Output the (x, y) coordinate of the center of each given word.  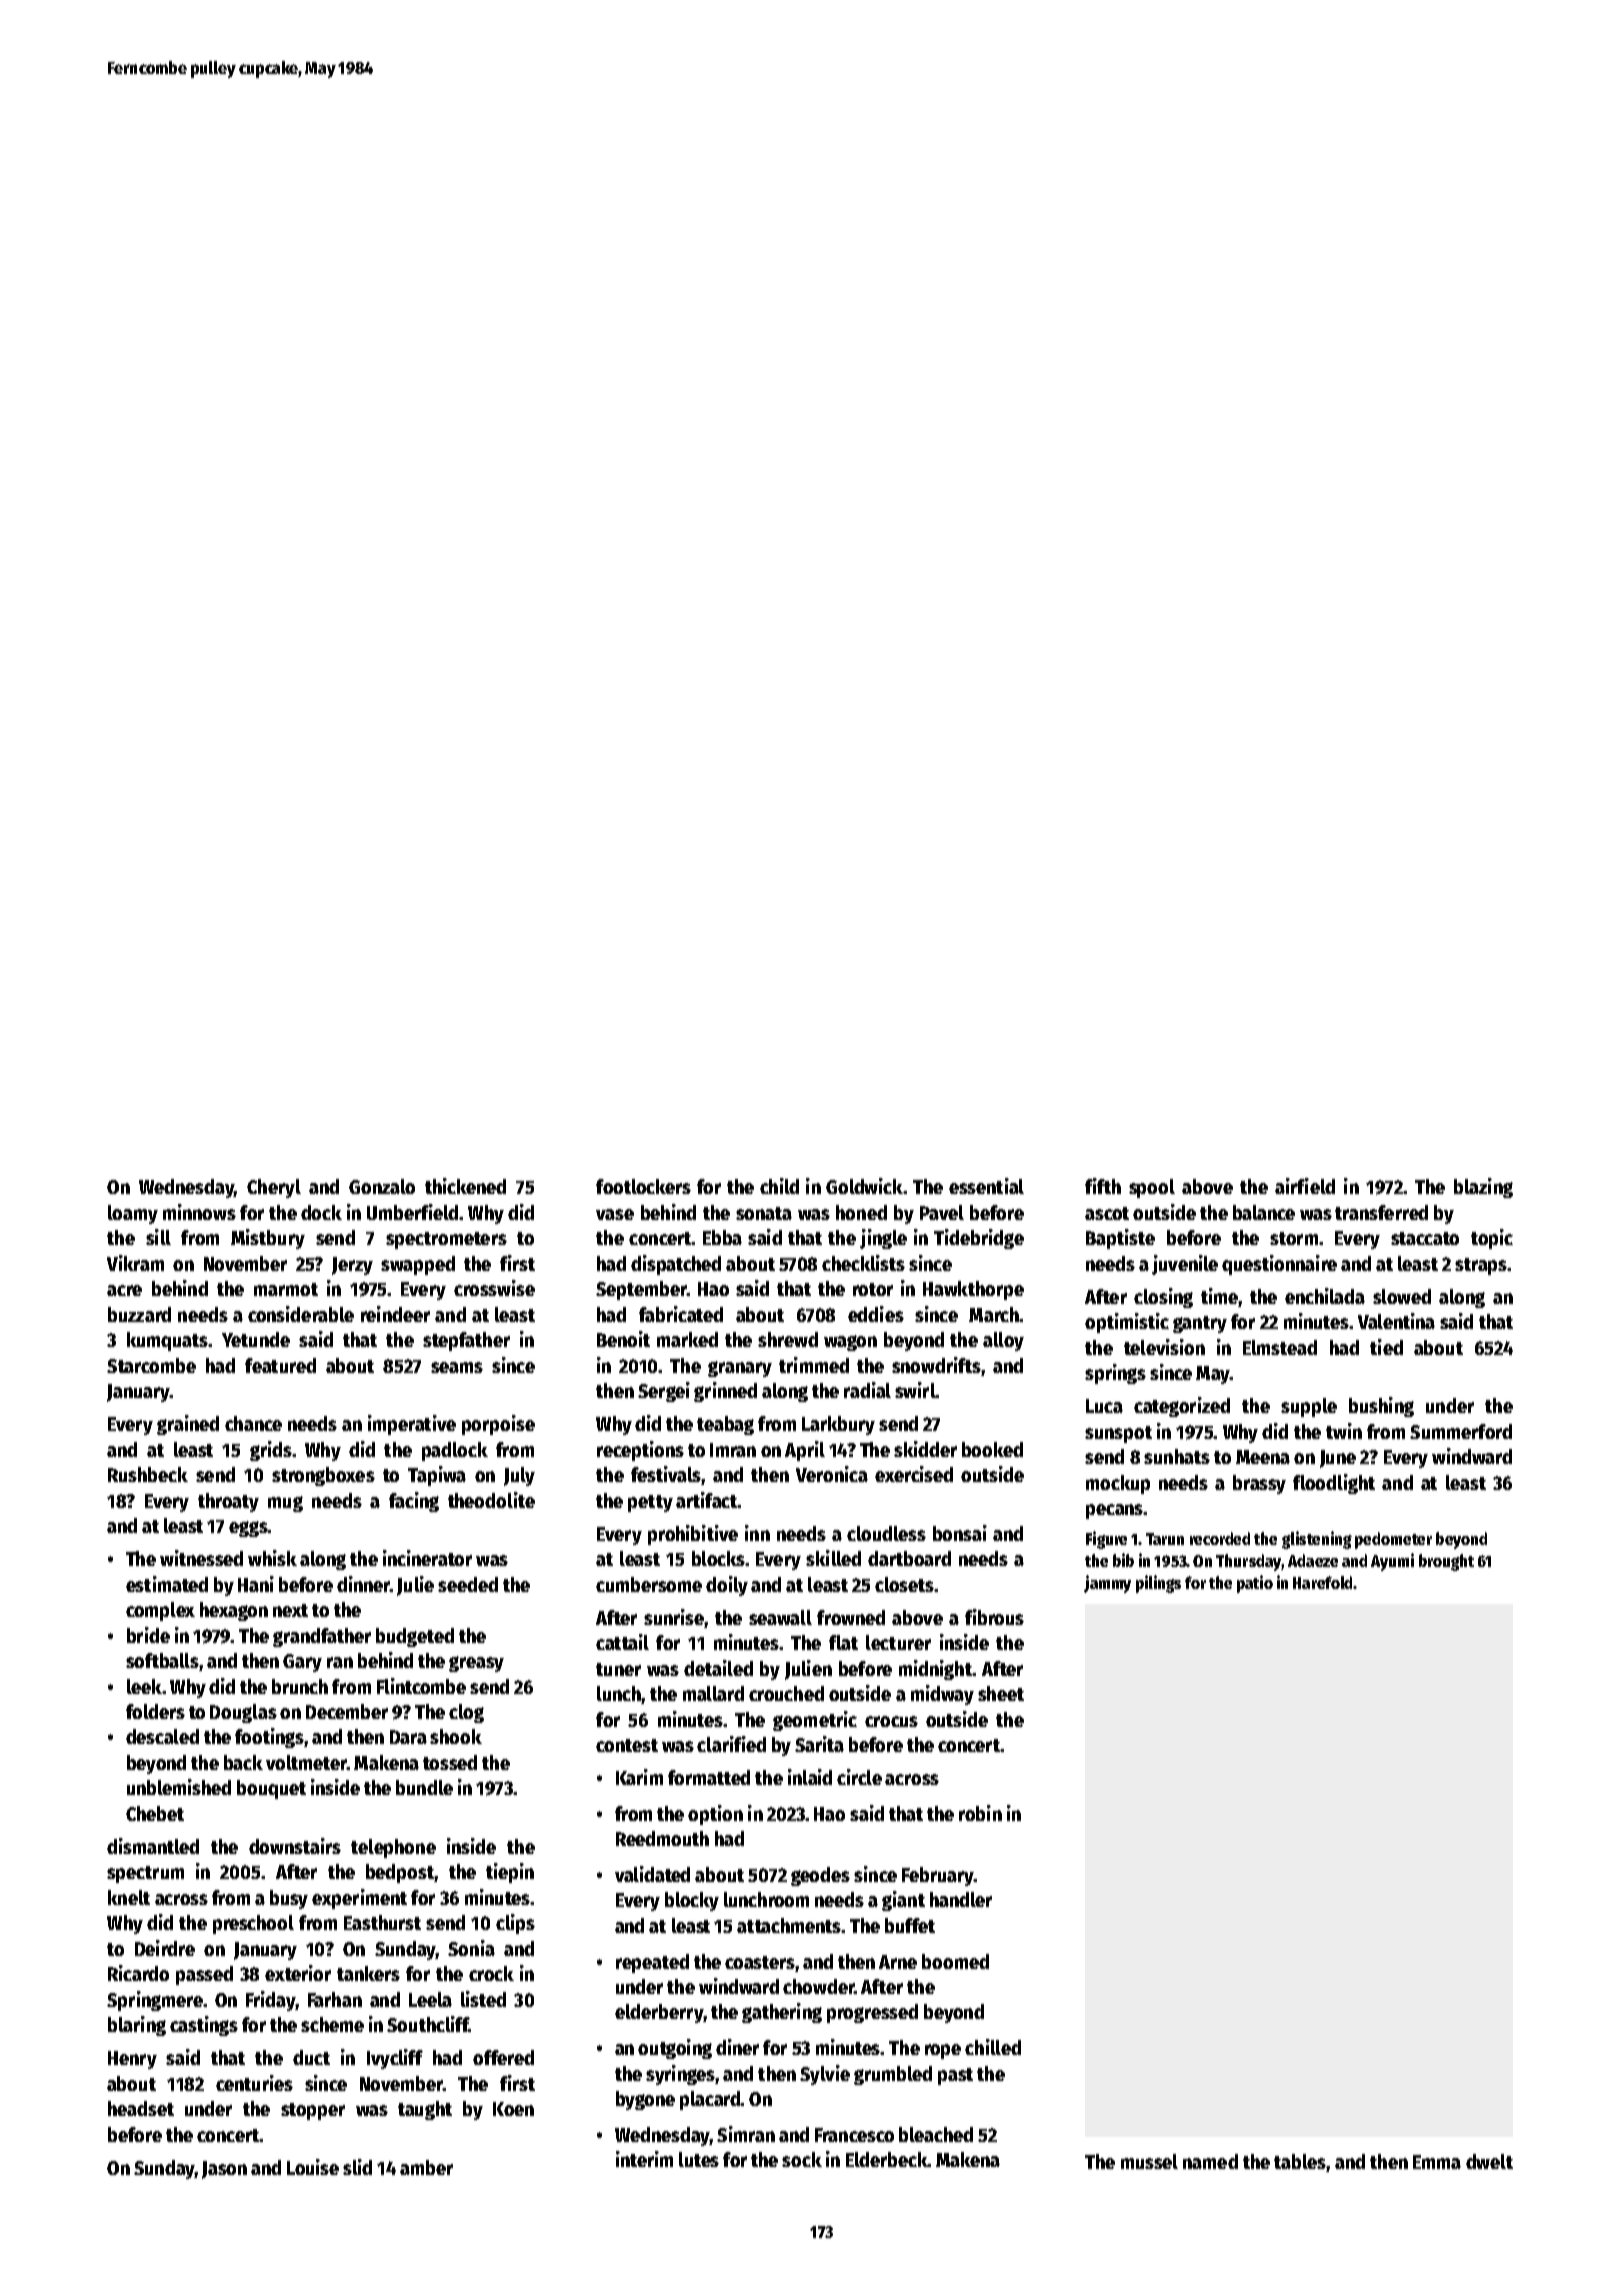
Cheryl (274, 1188)
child (779, 1186)
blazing (1483, 1188)
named (1210, 2161)
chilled (993, 2047)
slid (357, 2167)
